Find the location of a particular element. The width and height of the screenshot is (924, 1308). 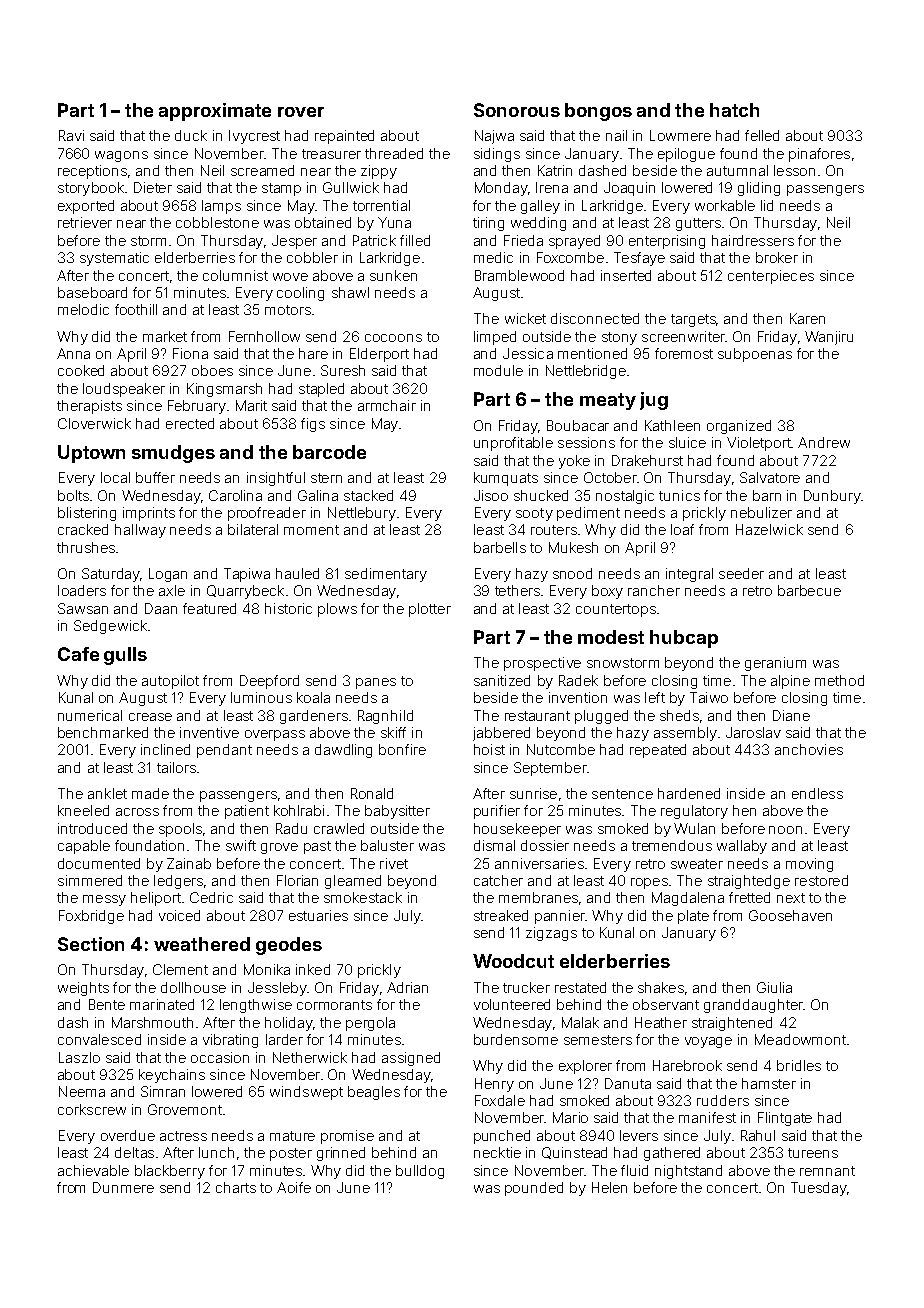

capable is located at coordinates (84, 847).
